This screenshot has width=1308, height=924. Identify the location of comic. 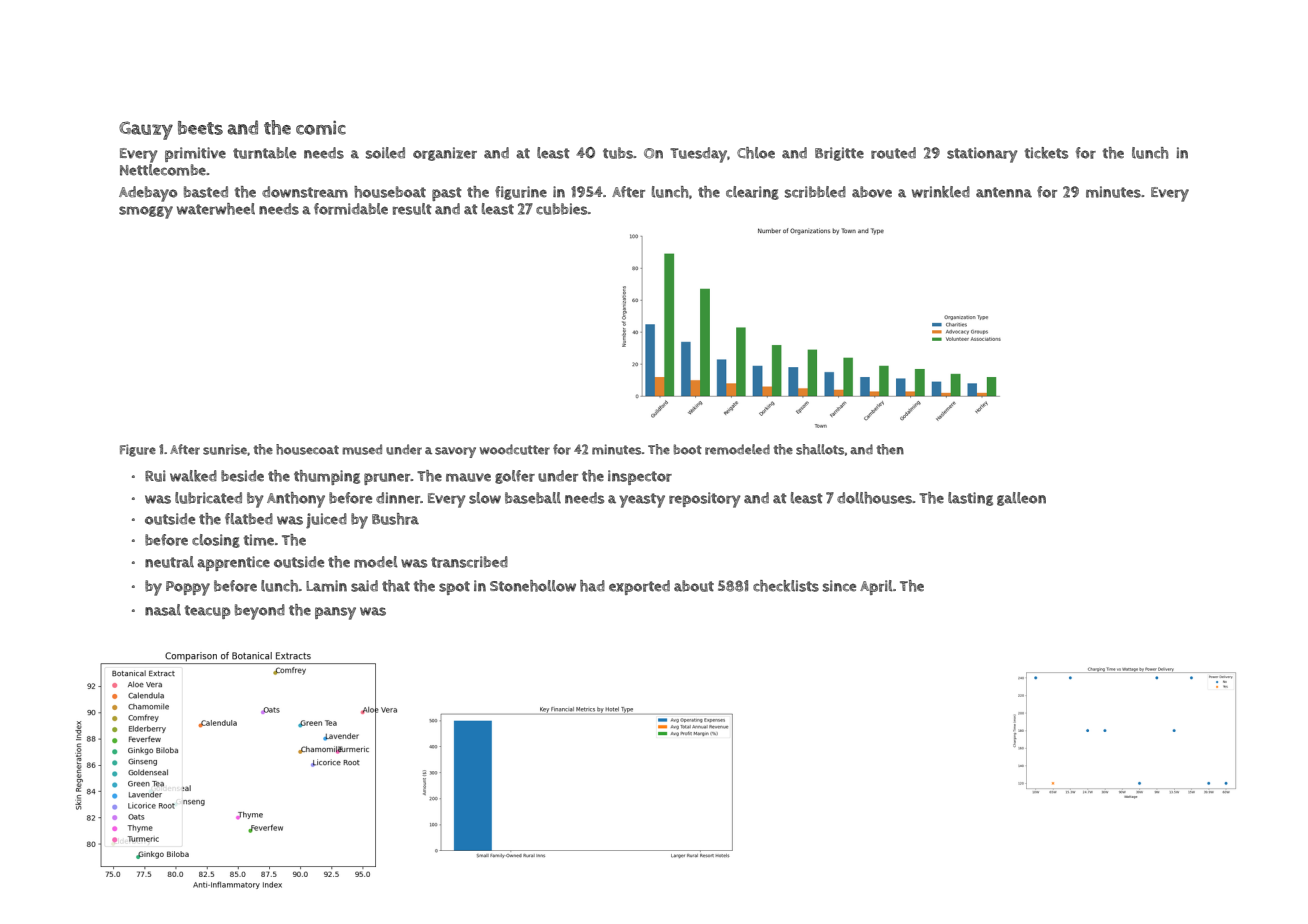
(321, 128).
